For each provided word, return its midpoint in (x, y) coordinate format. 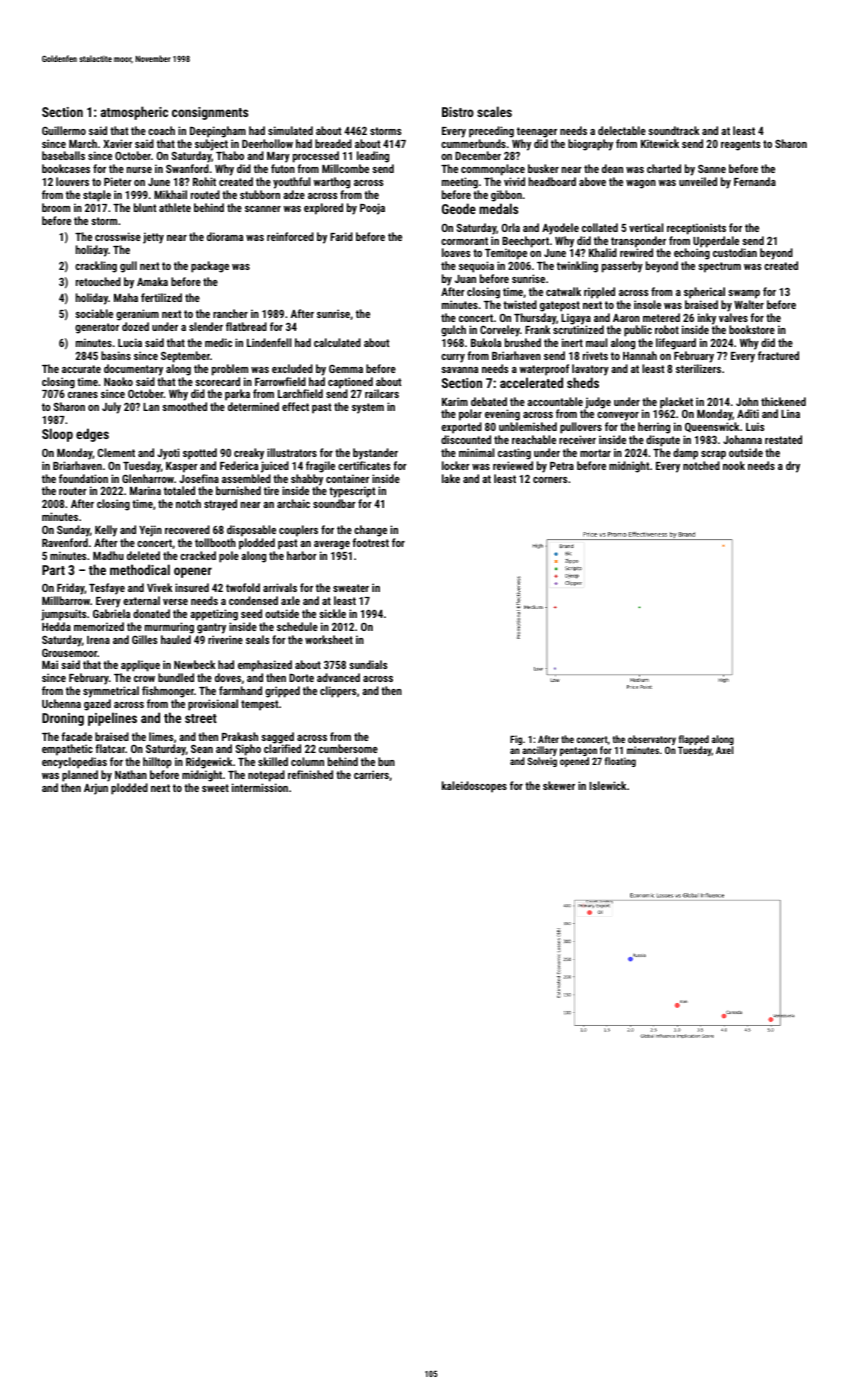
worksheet (329, 639)
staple (97, 196)
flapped (694, 740)
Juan (465, 279)
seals (257, 639)
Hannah (640, 355)
